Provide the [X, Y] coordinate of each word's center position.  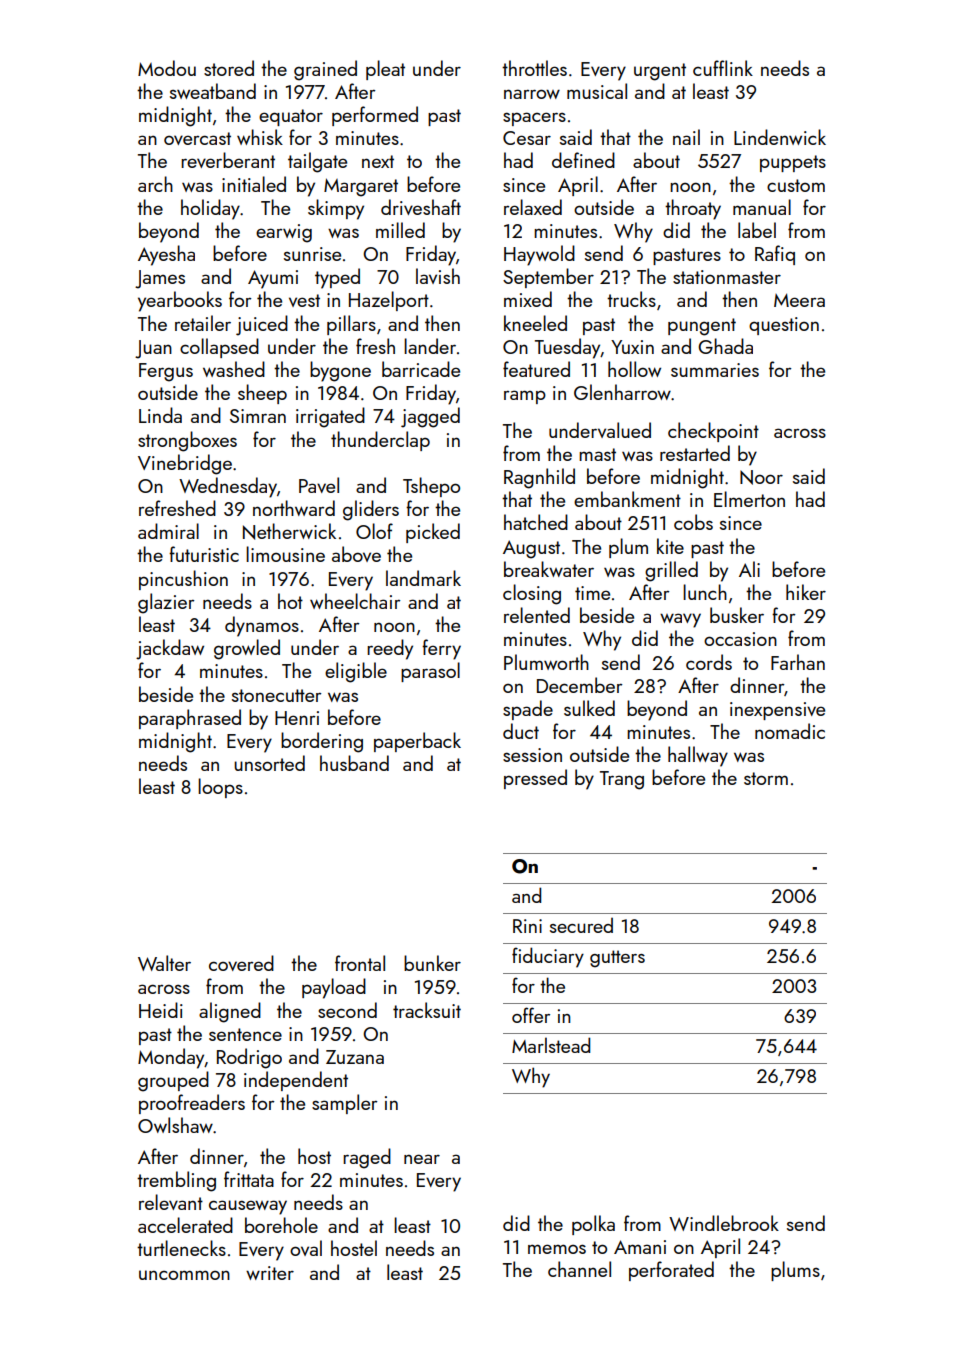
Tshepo [431, 487]
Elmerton [749, 499]
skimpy [336, 209]
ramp [525, 397]
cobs [693, 522]
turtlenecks [181, 1248]
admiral [168, 531]
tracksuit [427, 1010]
